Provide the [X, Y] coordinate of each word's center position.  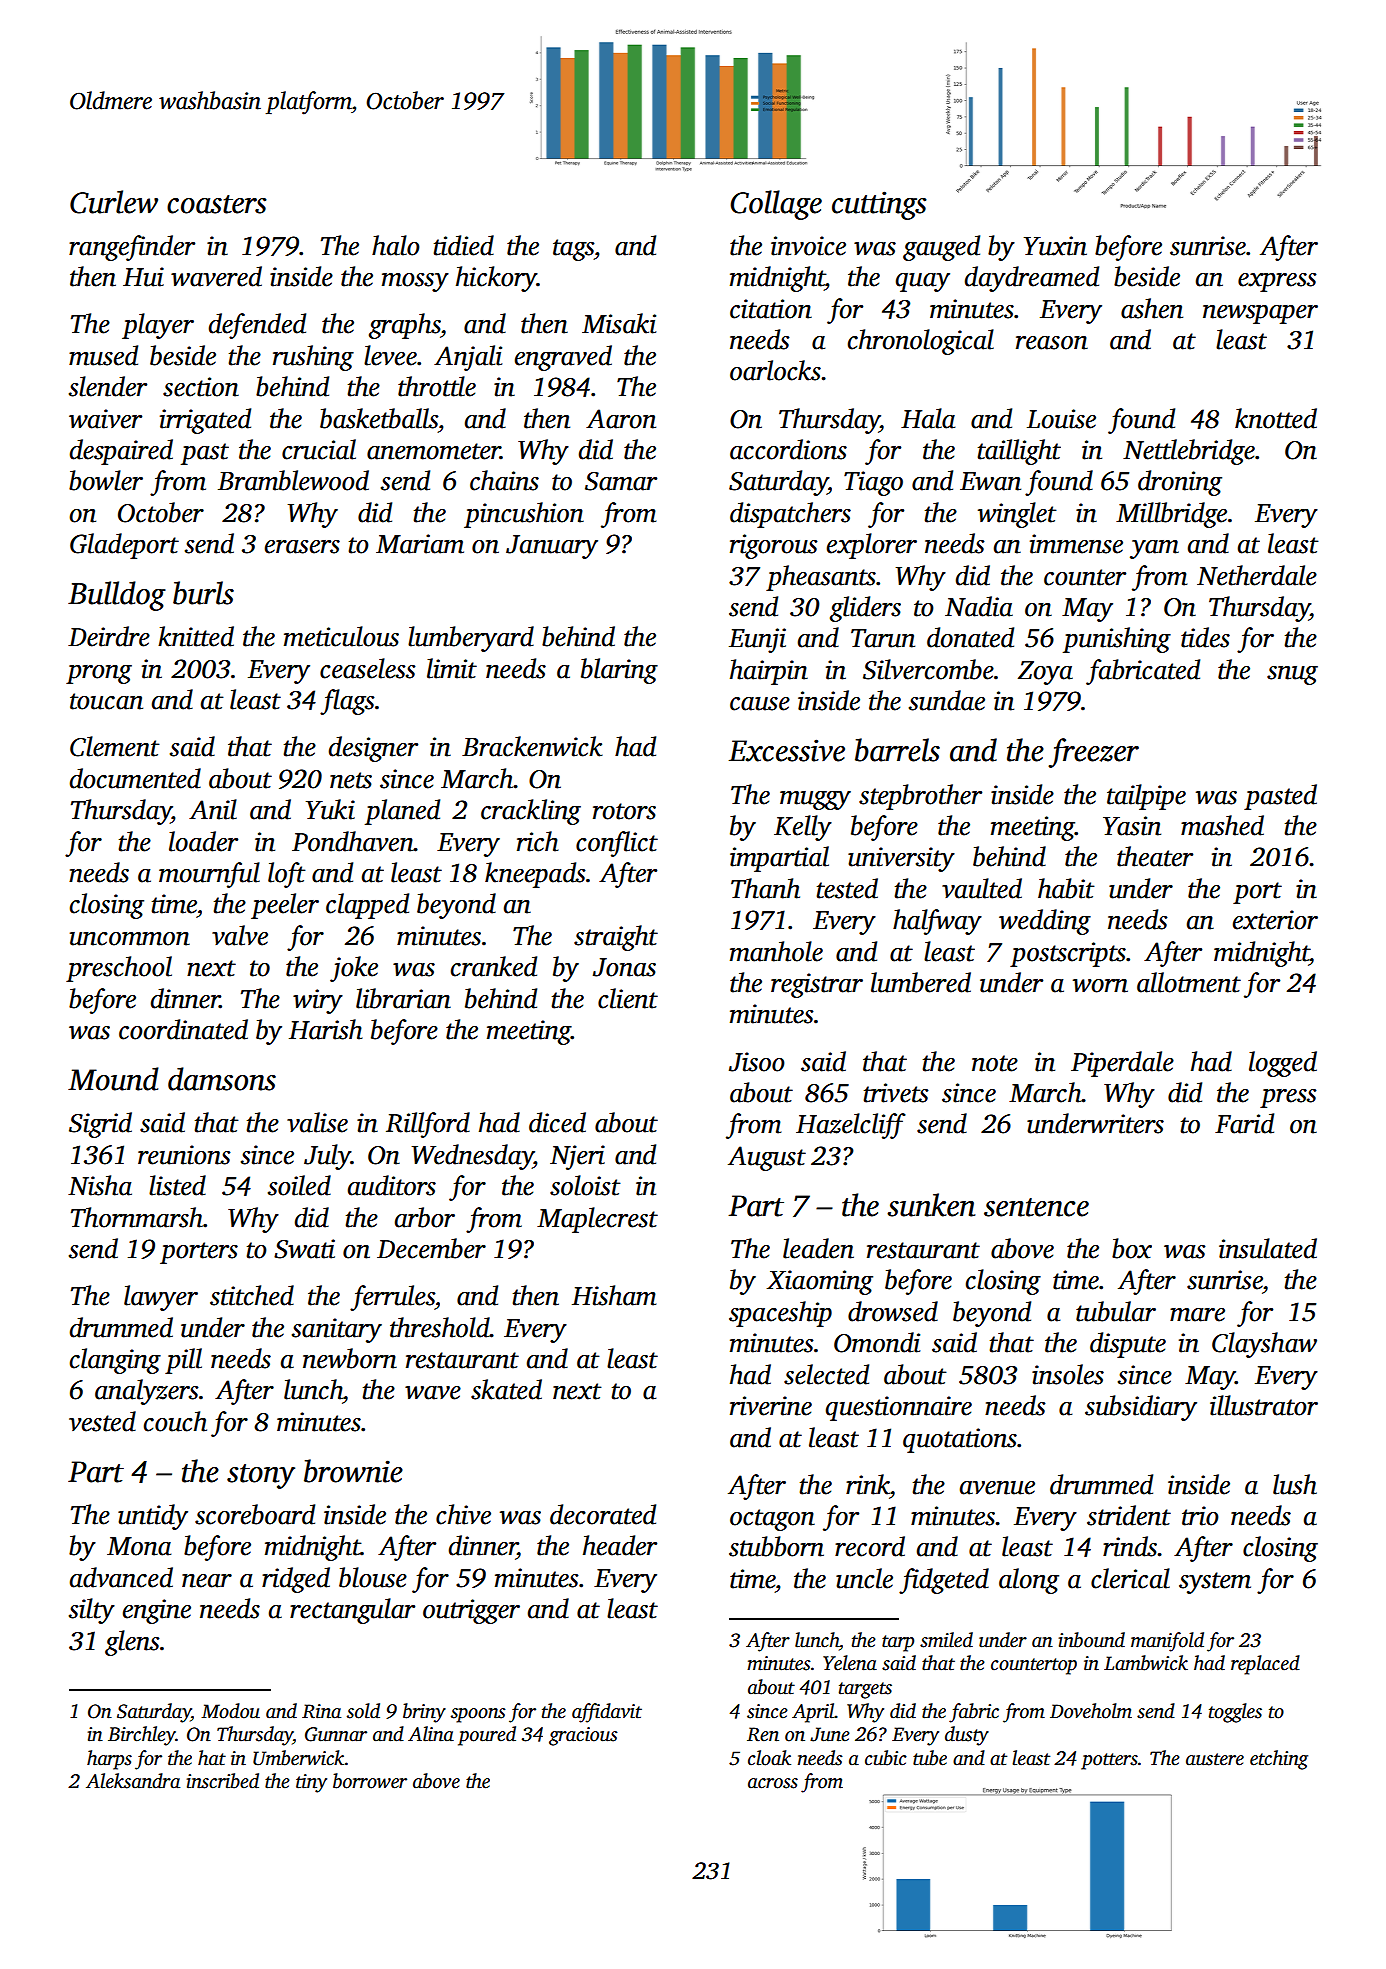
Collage [776, 205]
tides [1205, 637]
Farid [1244, 1123]
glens [132, 1643]
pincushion [524, 515]
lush [1295, 1484]
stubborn [776, 1546]
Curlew [114, 202]
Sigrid [100, 1125]
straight [616, 938]
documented [135, 778]
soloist [585, 1185]
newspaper [1260, 314]
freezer [1093, 753]
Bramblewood [293, 480]
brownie [353, 1471]
